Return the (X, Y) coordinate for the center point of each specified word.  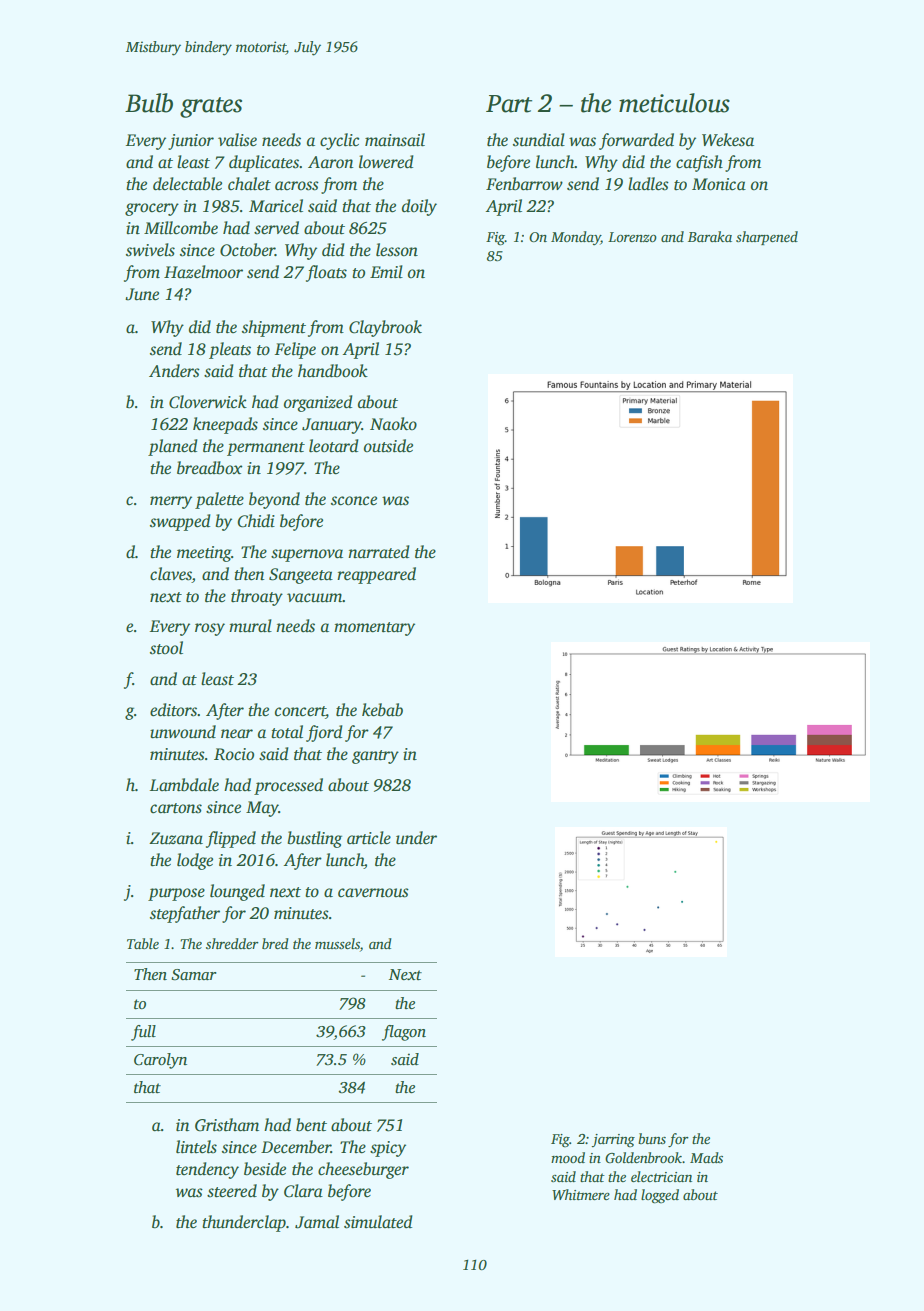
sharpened (767, 238)
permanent (266, 449)
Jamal (317, 1222)
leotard (334, 446)
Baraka (710, 236)
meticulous (674, 103)
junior (191, 142)
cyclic (339, 141)
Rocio (234, 754)
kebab (382, 710)
